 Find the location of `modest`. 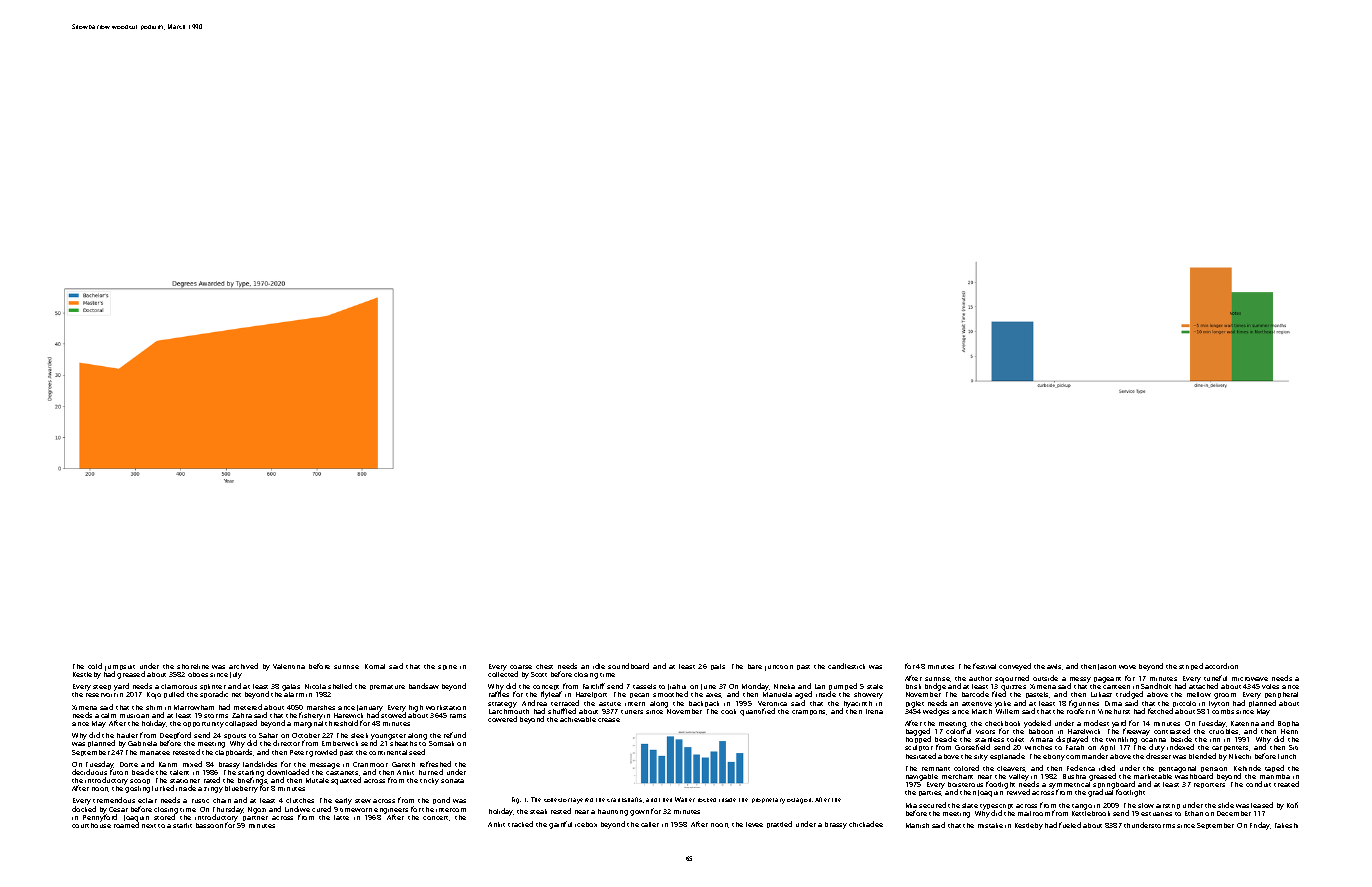

modest is located at coordinates (1096, 723).
